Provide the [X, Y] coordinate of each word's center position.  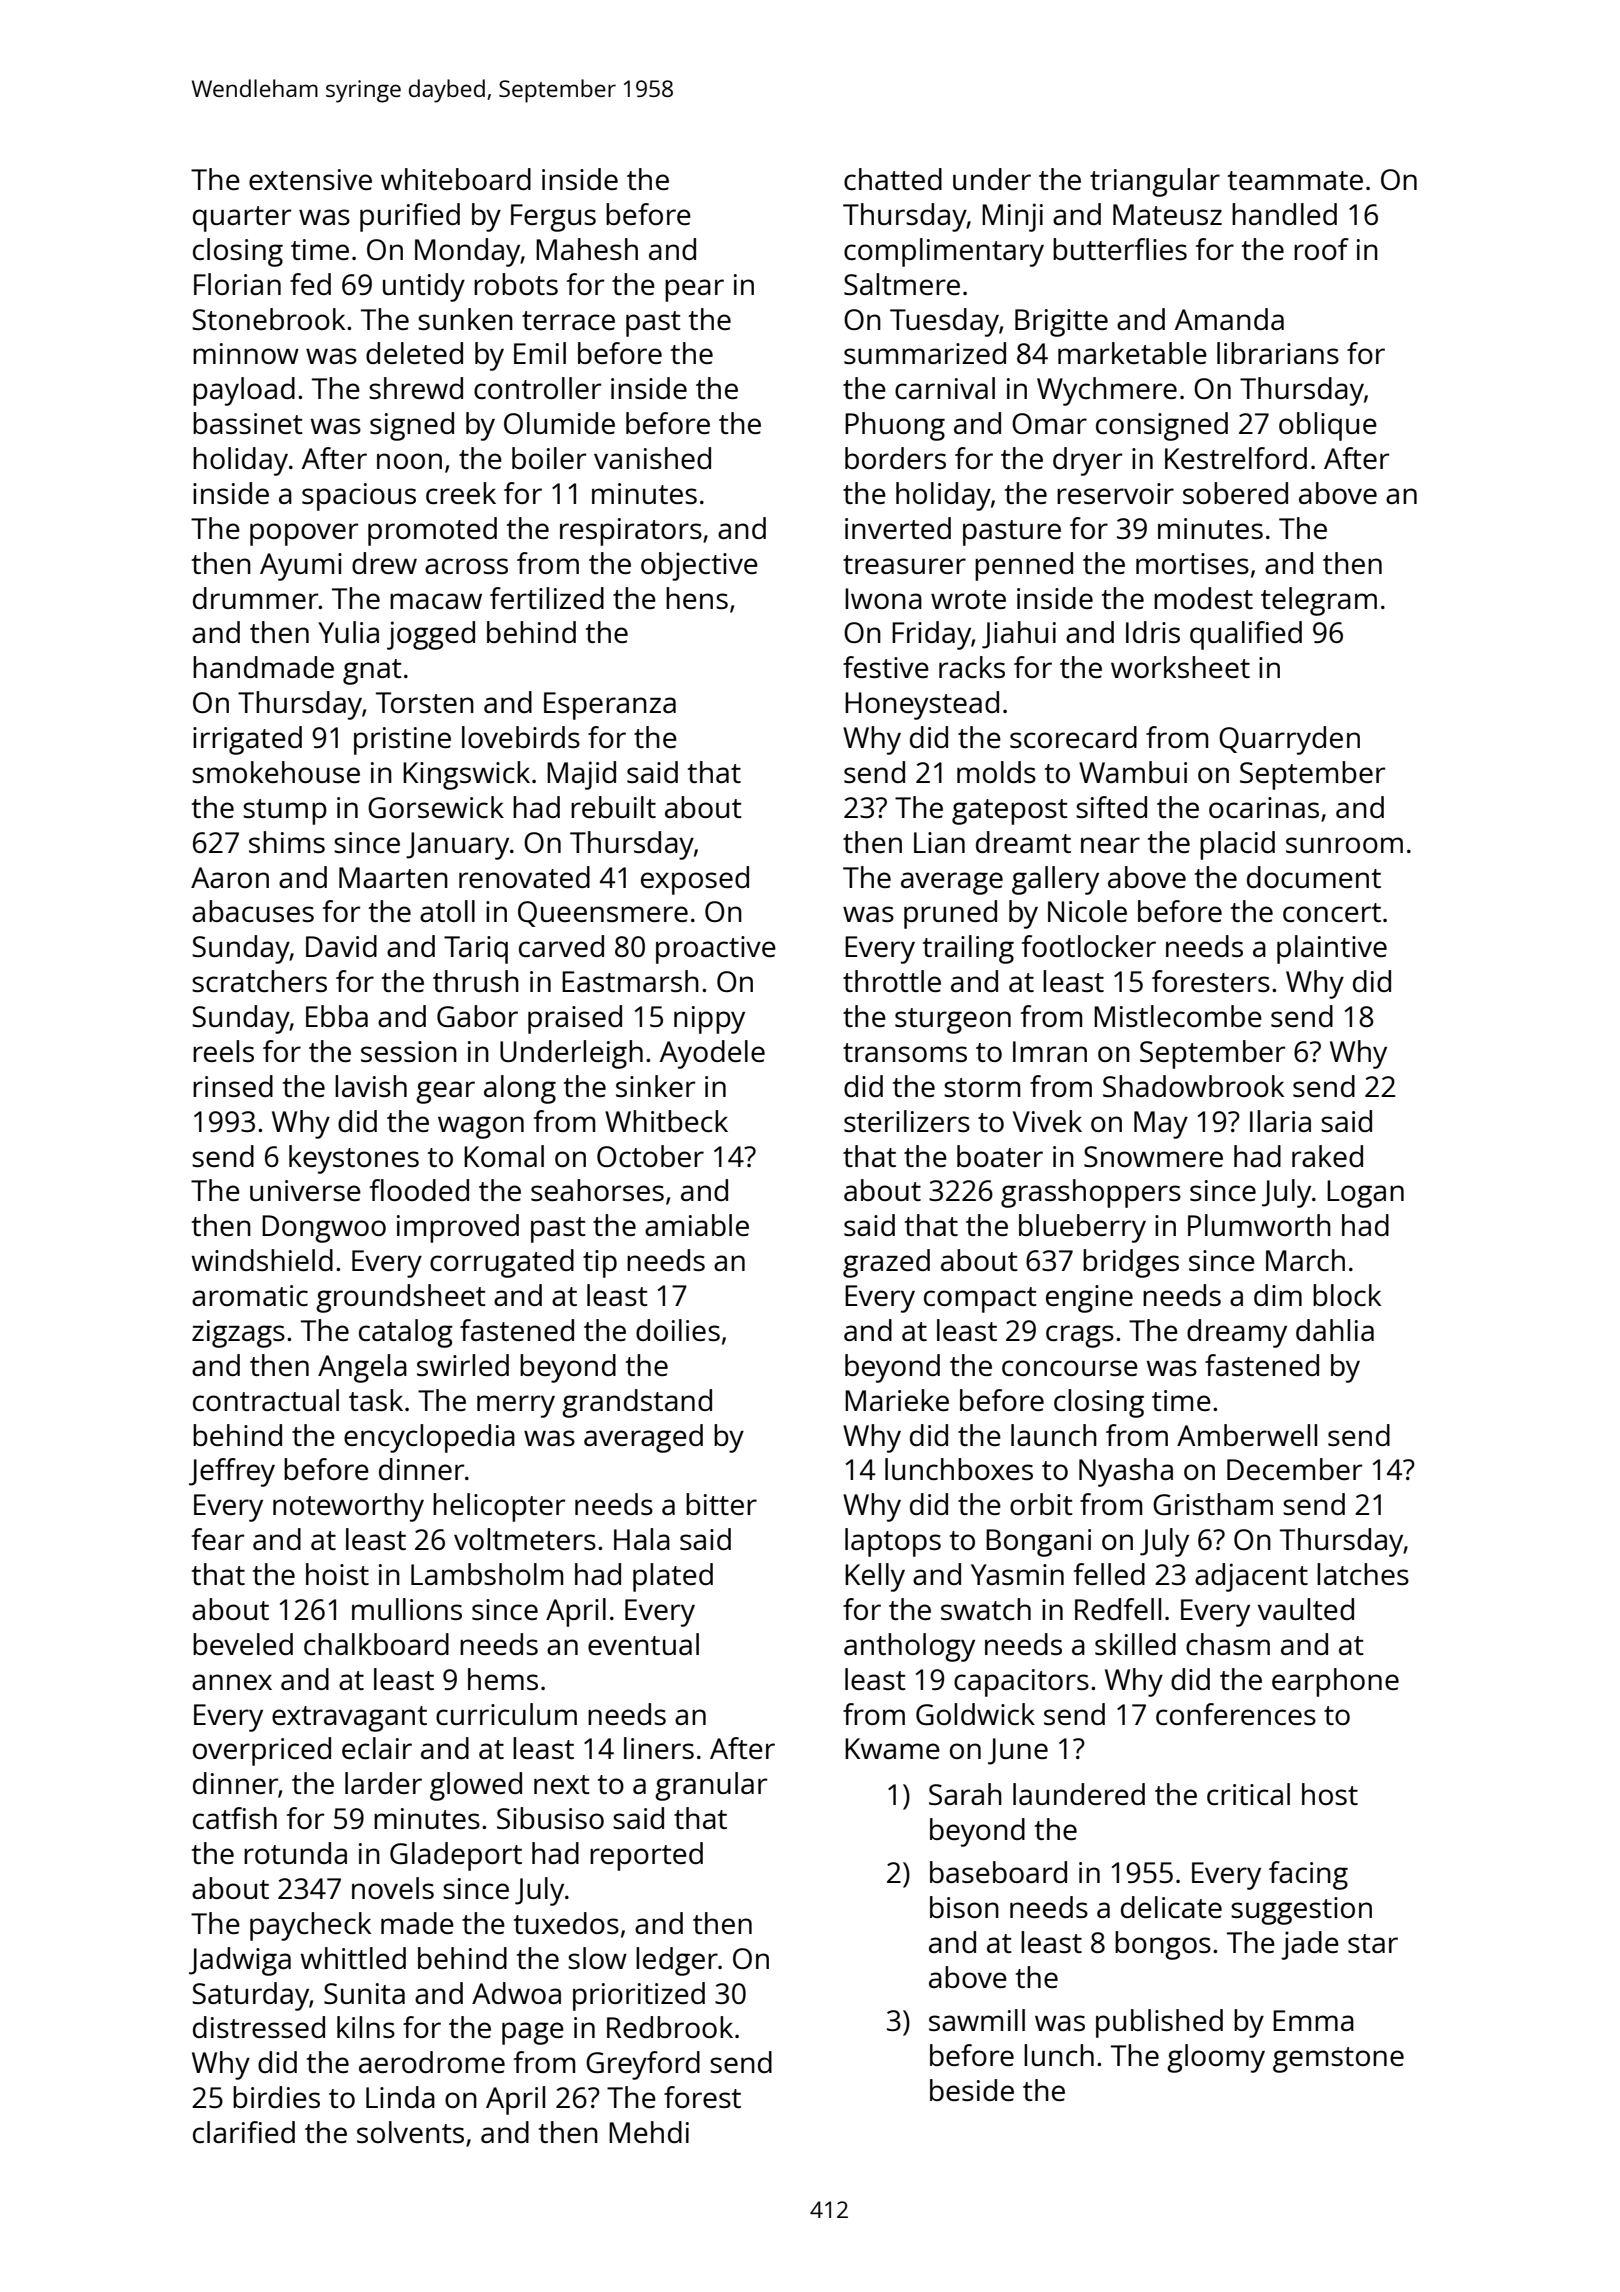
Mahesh [587, 249]
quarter [242, 219]
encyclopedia [429, 1438]
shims [287, 842]
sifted [1111, 807]
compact [980, 1300]
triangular [1155, 182]
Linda [400, 2097]
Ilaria [1280, 1121]
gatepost [1010, 812]
